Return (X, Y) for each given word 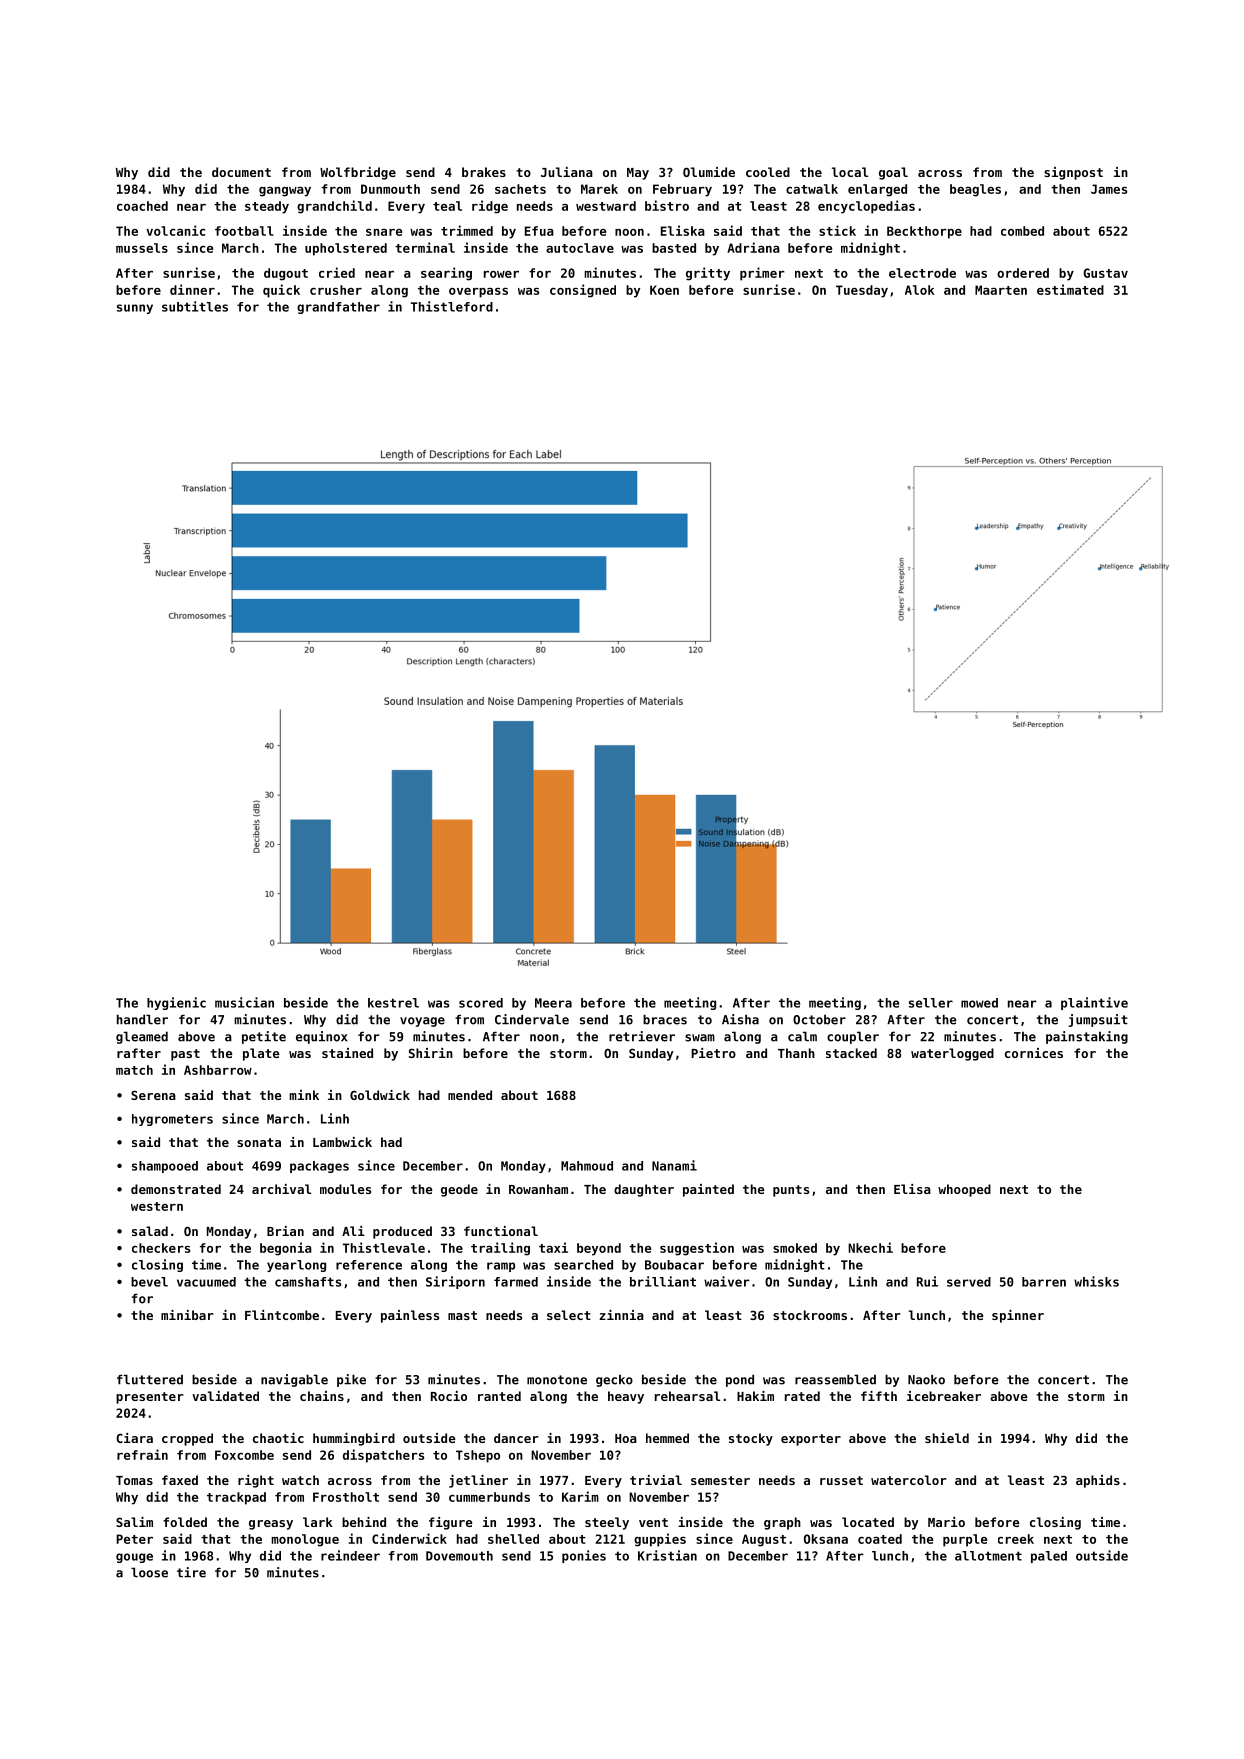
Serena (153, 1095)
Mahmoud (587, 1166)
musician (244, 1002)
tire (191, 1572)
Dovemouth (459, 1556)
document (241, 172)
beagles (975, 190)
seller (931, 1003)
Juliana (567, 172)
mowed (979, 1003)
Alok (920, 290)
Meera (553, 1003)
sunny (135, 309)
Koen (664, 290)
